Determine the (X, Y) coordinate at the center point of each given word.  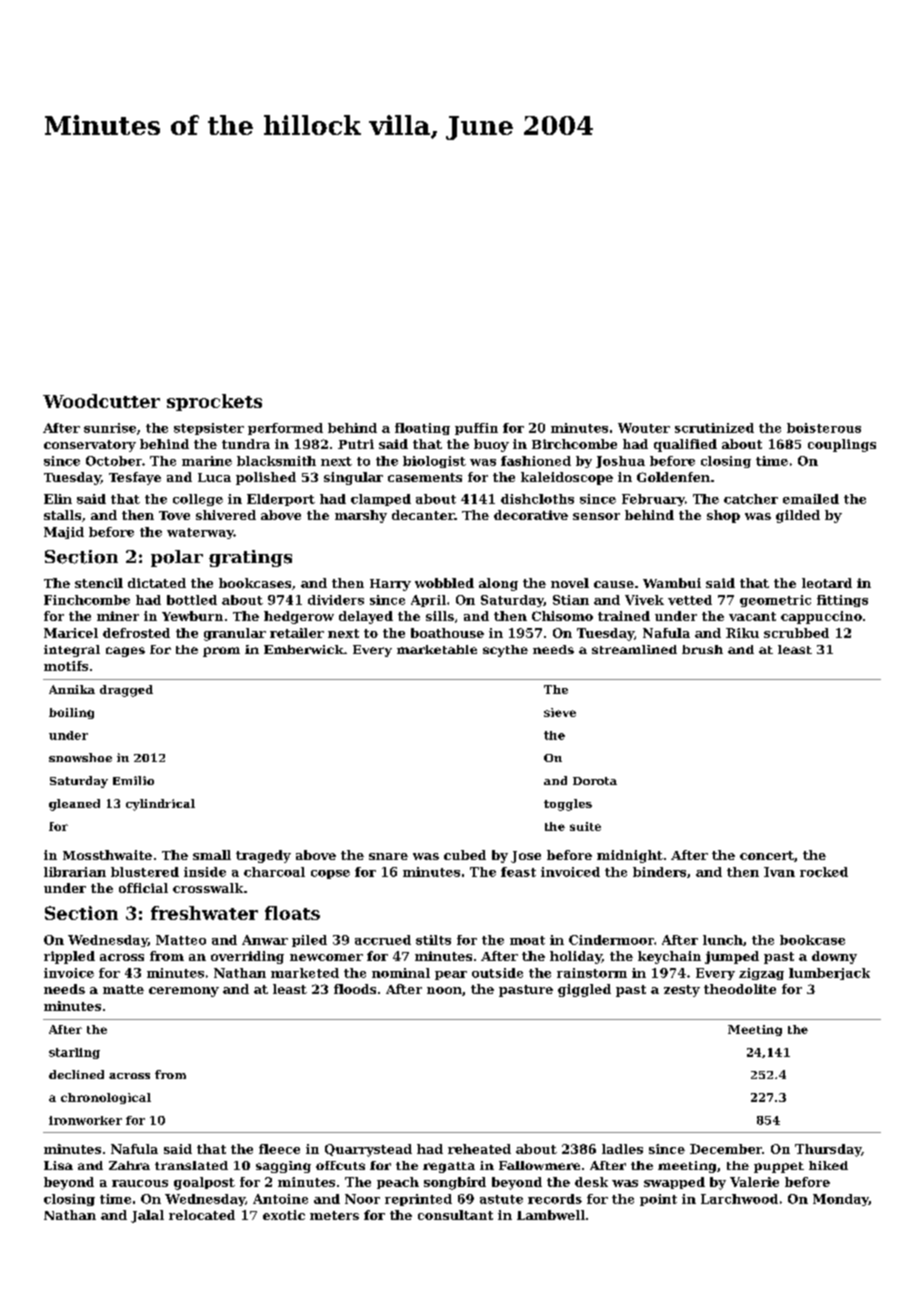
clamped (381, 500)
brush (702, 649)
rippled (69, 957)
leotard (827, 583)
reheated (479, 1149)
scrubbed (796, 633)
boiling (71, 713)
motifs (66, 666)
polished (266, 478)
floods (355, 989)
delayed (366, 617)
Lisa (58, 1165)
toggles (568, 805)
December (726, 1149)
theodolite (740, 989)
